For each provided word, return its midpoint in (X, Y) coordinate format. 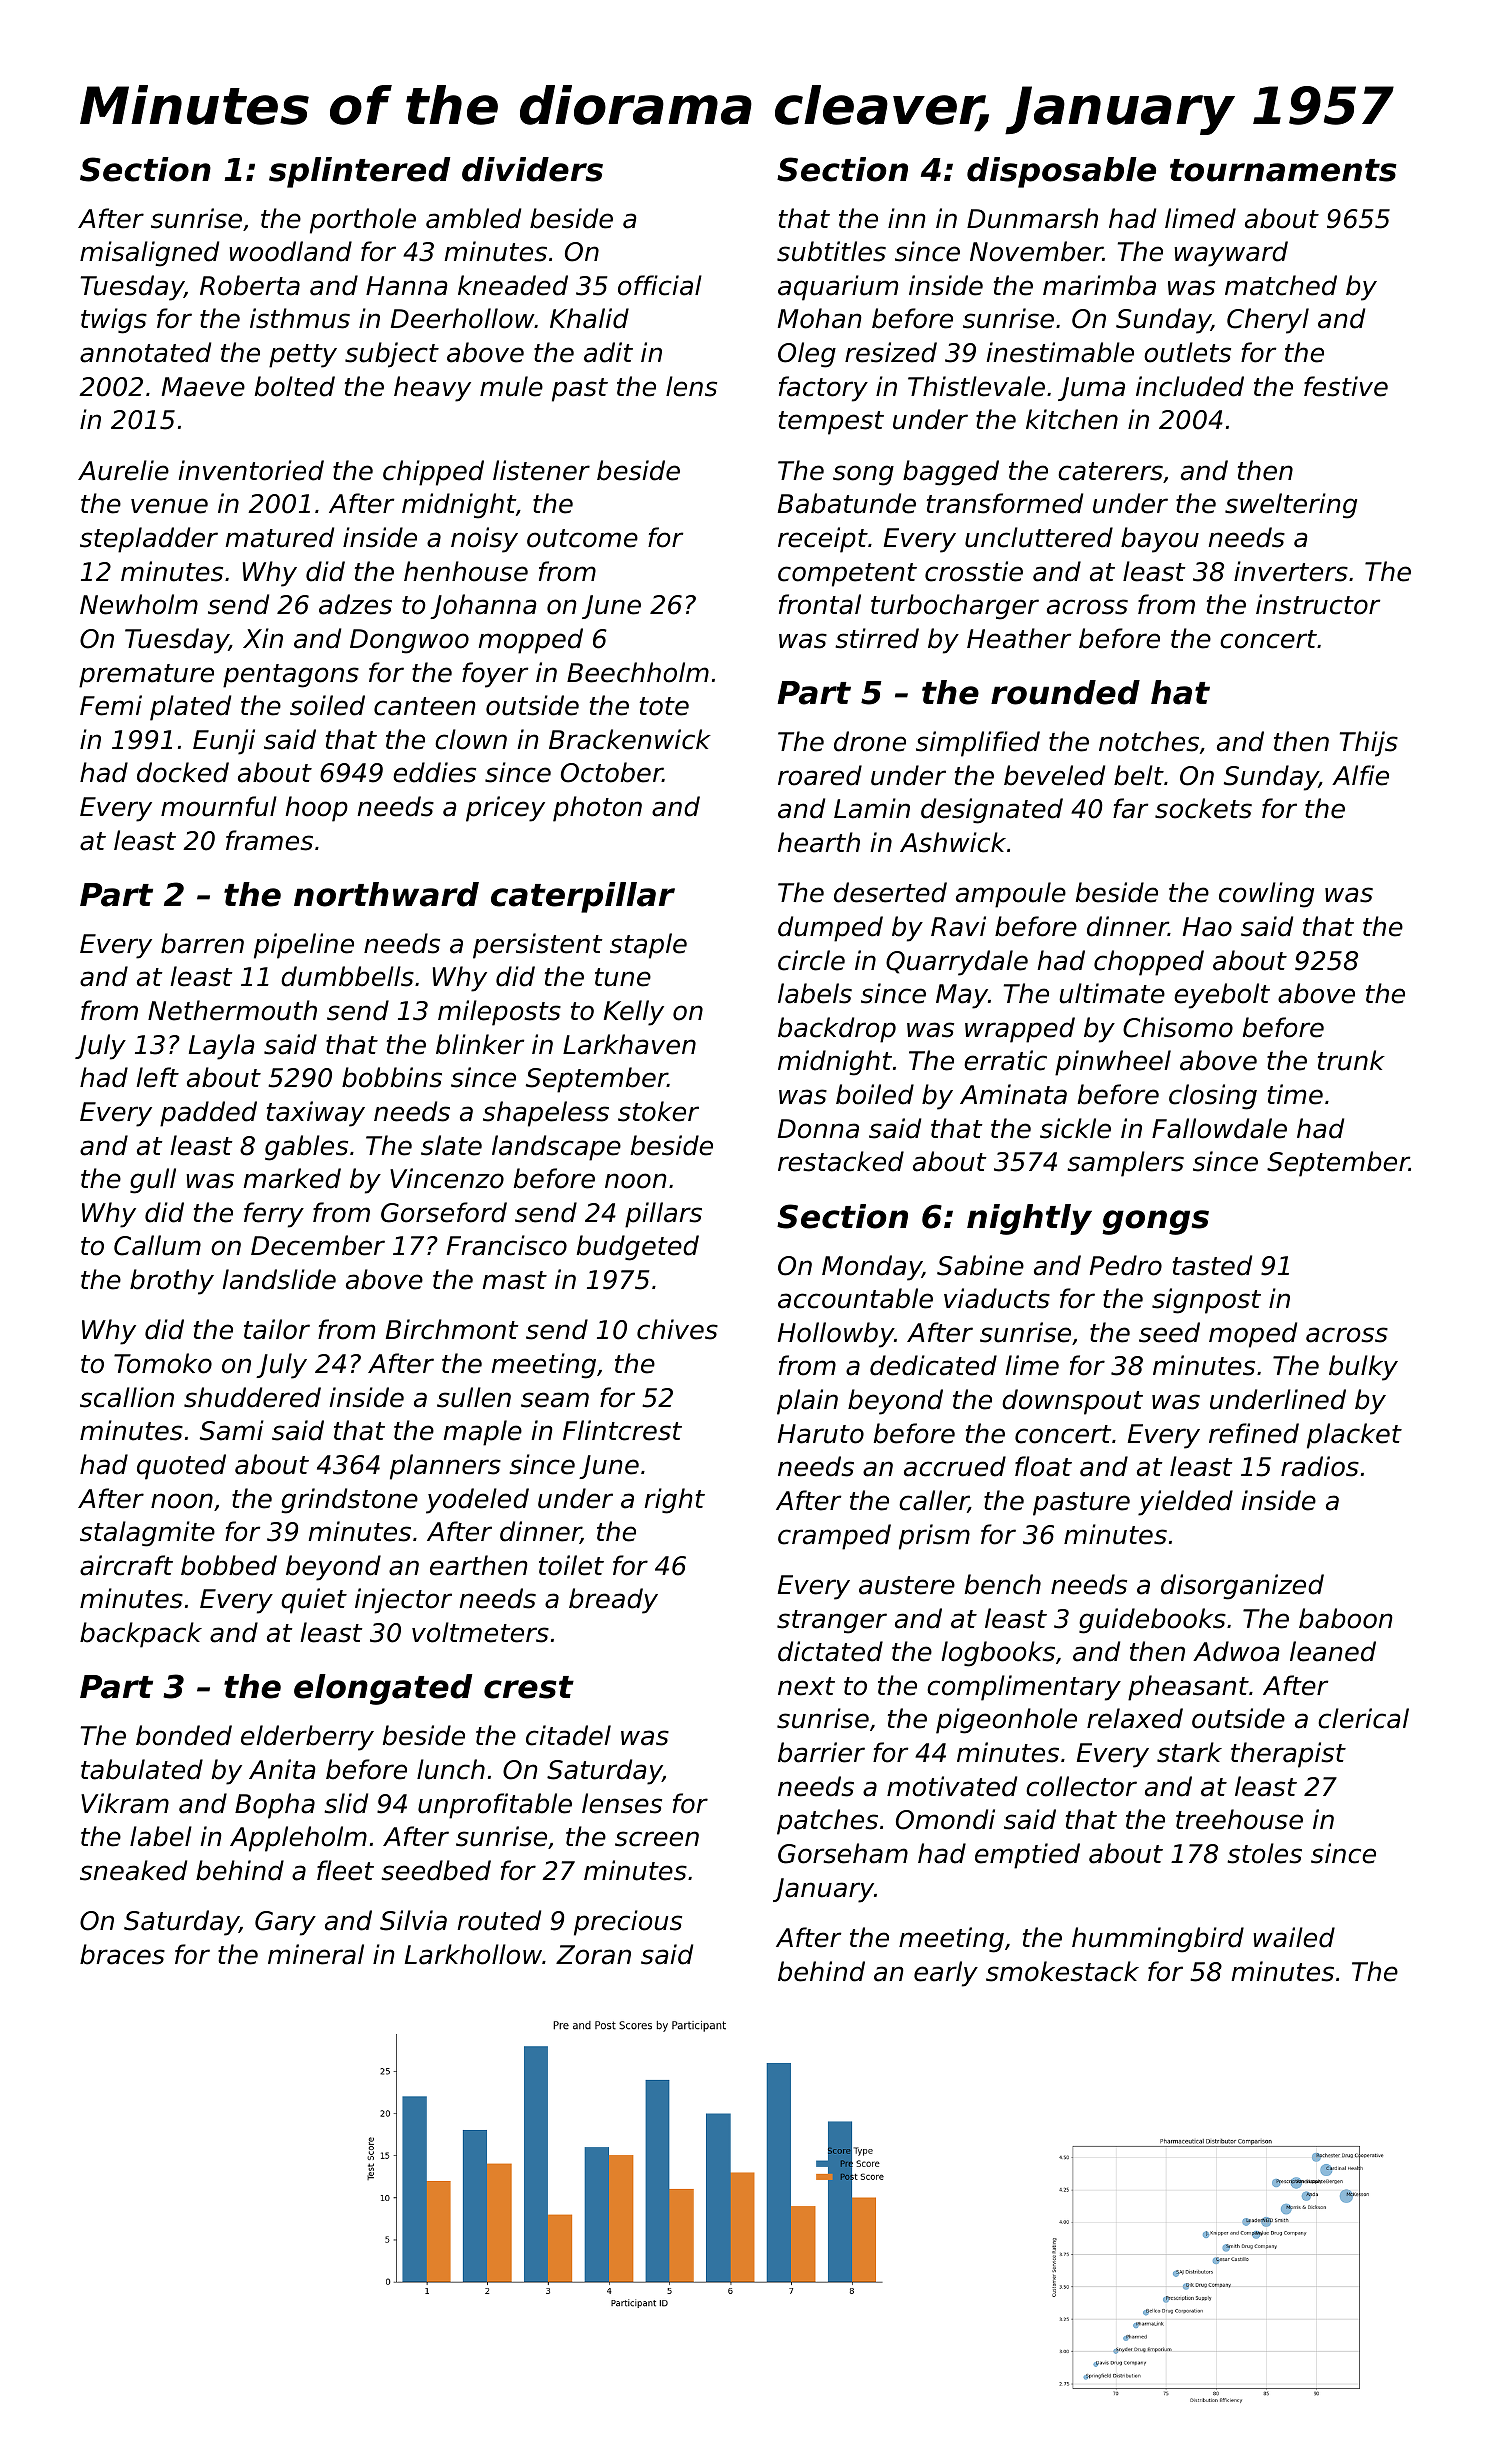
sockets (1203, 808)
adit (608, 352)
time (1295, 1094)
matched (1281, 285)
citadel (568, 1735)
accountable (855, 1298)
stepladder (149, 540)
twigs (114, 321)
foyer (495, 675)
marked (292, 1178)
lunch (451, 1769)
